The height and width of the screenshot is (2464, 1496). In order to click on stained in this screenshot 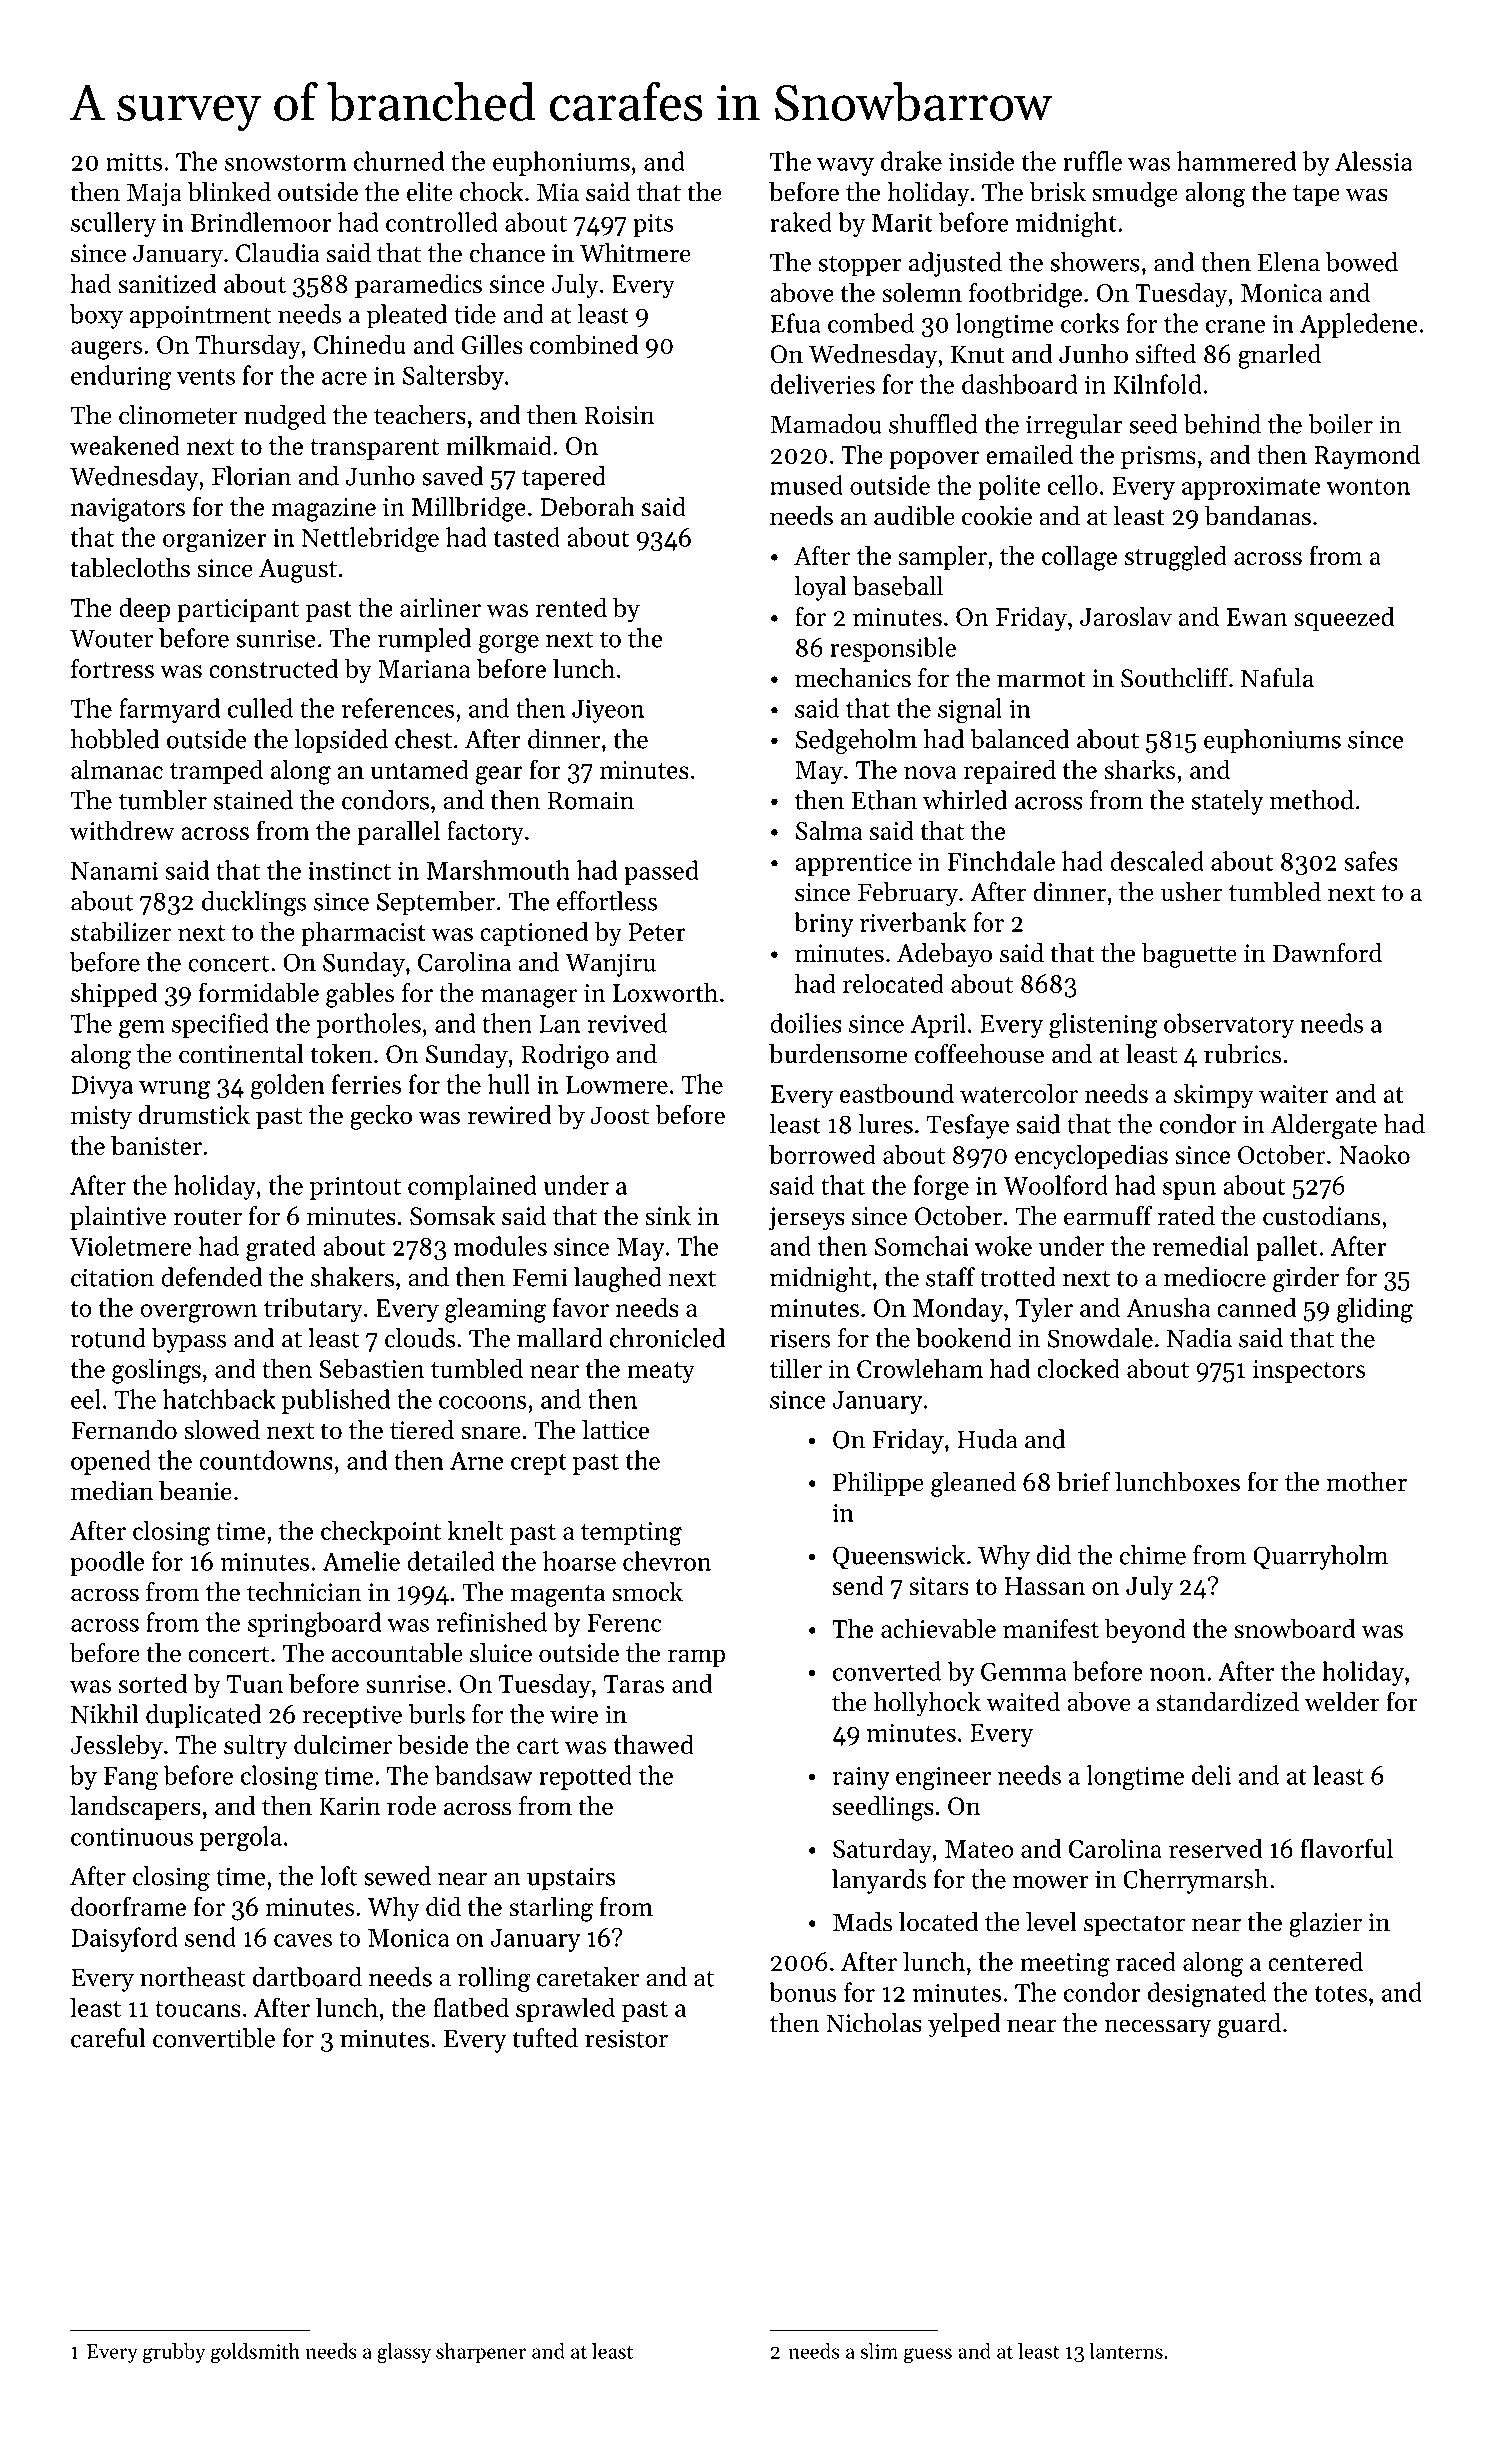, I will do `click(253, 800)`.
